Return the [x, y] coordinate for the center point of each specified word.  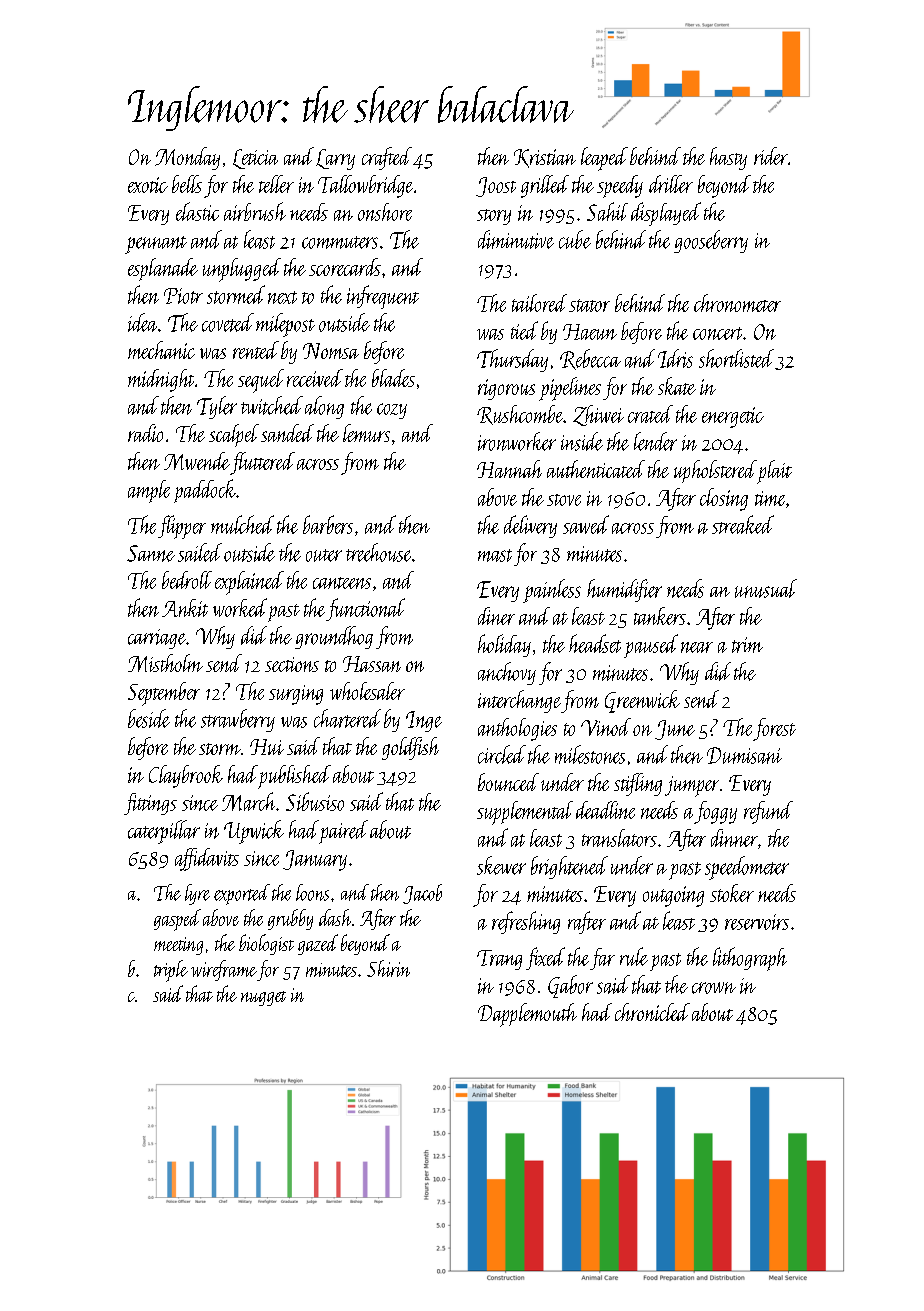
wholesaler [367, 691]
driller [671, 184]
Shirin [388, 968]
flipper [182, 527]
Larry [335, 159]
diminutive [516, 239]
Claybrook [186, 776]
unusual [766, 588]
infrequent [383, 297]
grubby [290, 919]
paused [651, 646]
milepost [285, 325]
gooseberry [711, 241]
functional [365, 609]
